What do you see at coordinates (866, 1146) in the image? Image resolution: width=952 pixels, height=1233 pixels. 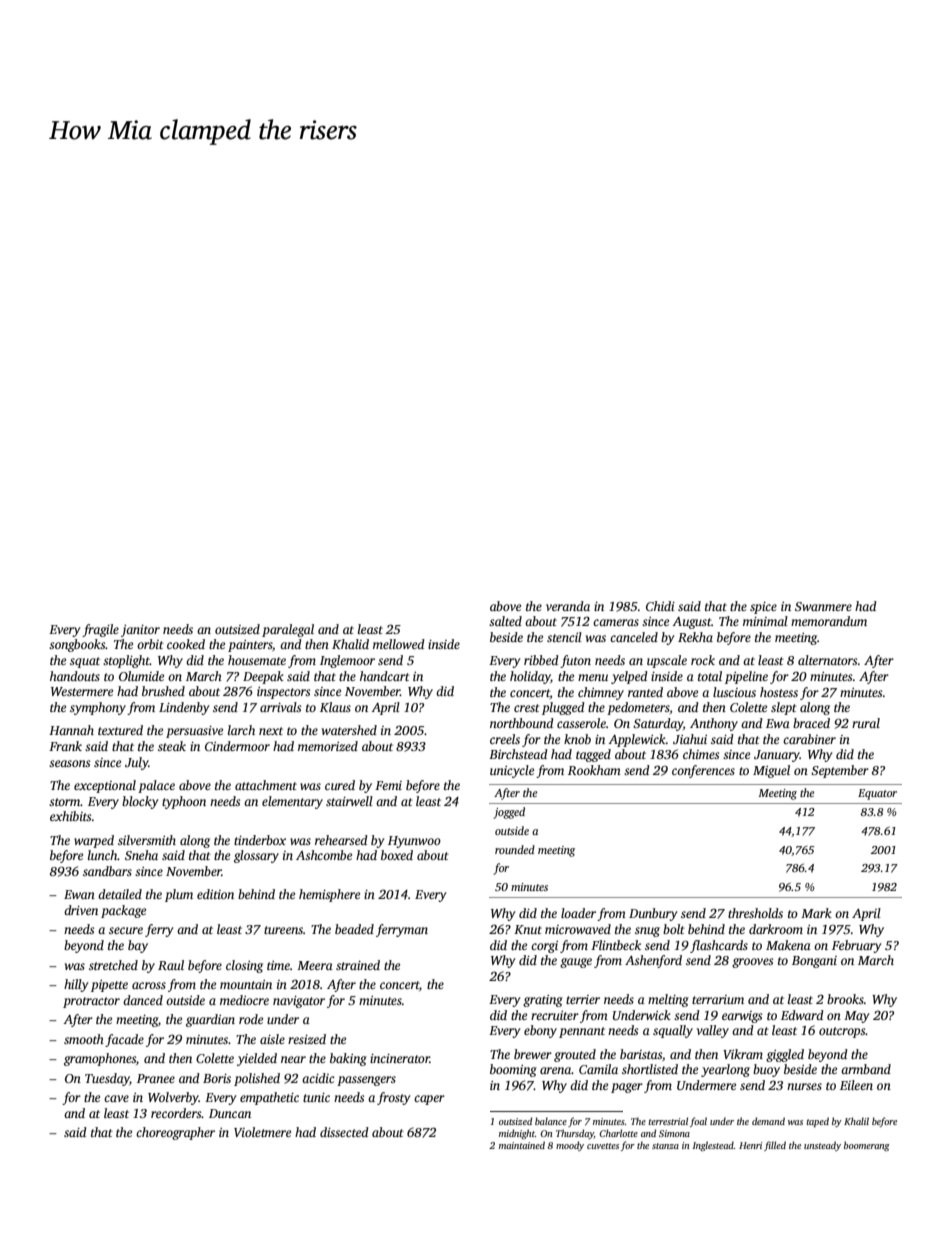 I see `boomerang` at bounding box center [866, 1146].
